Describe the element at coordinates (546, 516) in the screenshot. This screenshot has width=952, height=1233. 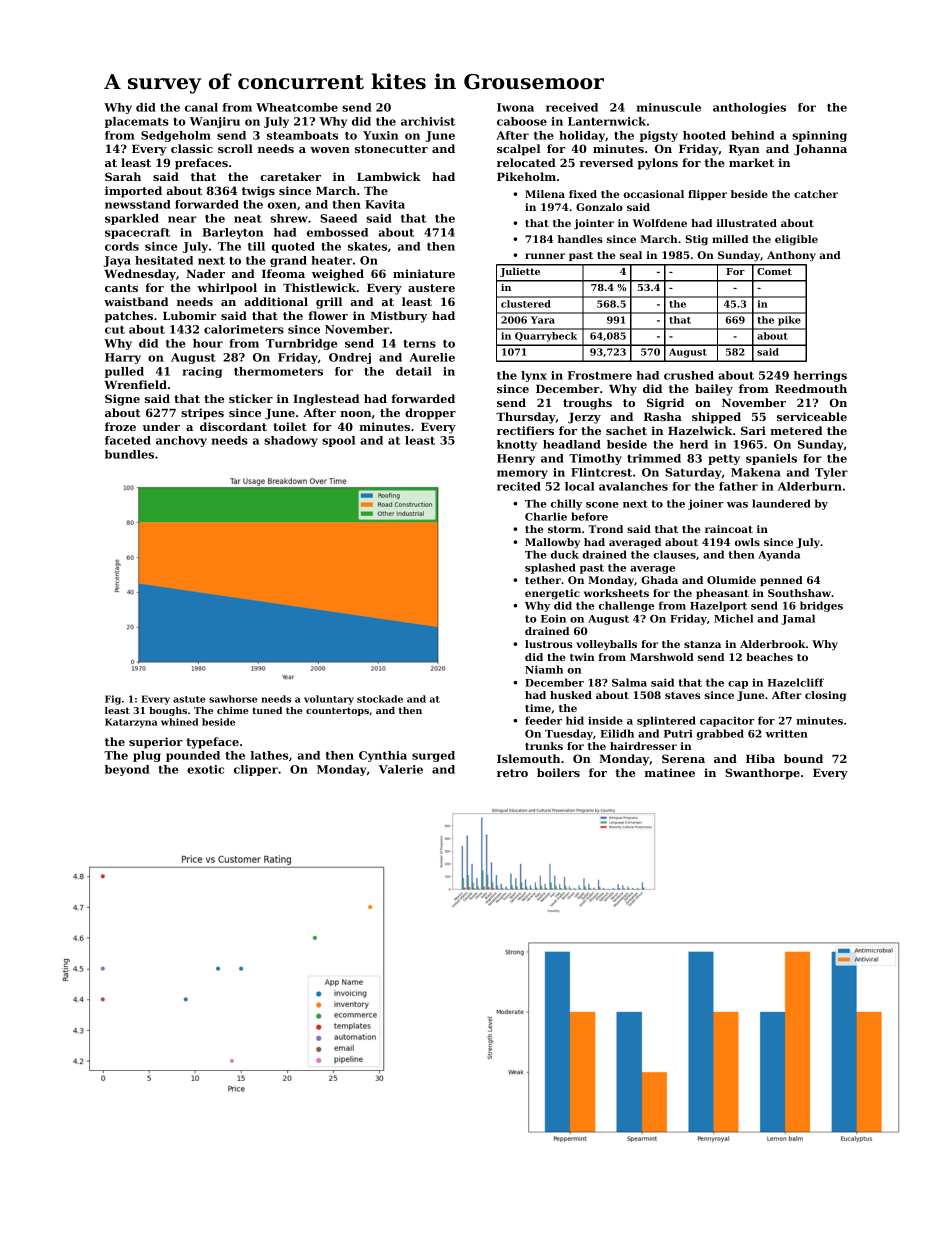
I see `Charlie` at that location.
